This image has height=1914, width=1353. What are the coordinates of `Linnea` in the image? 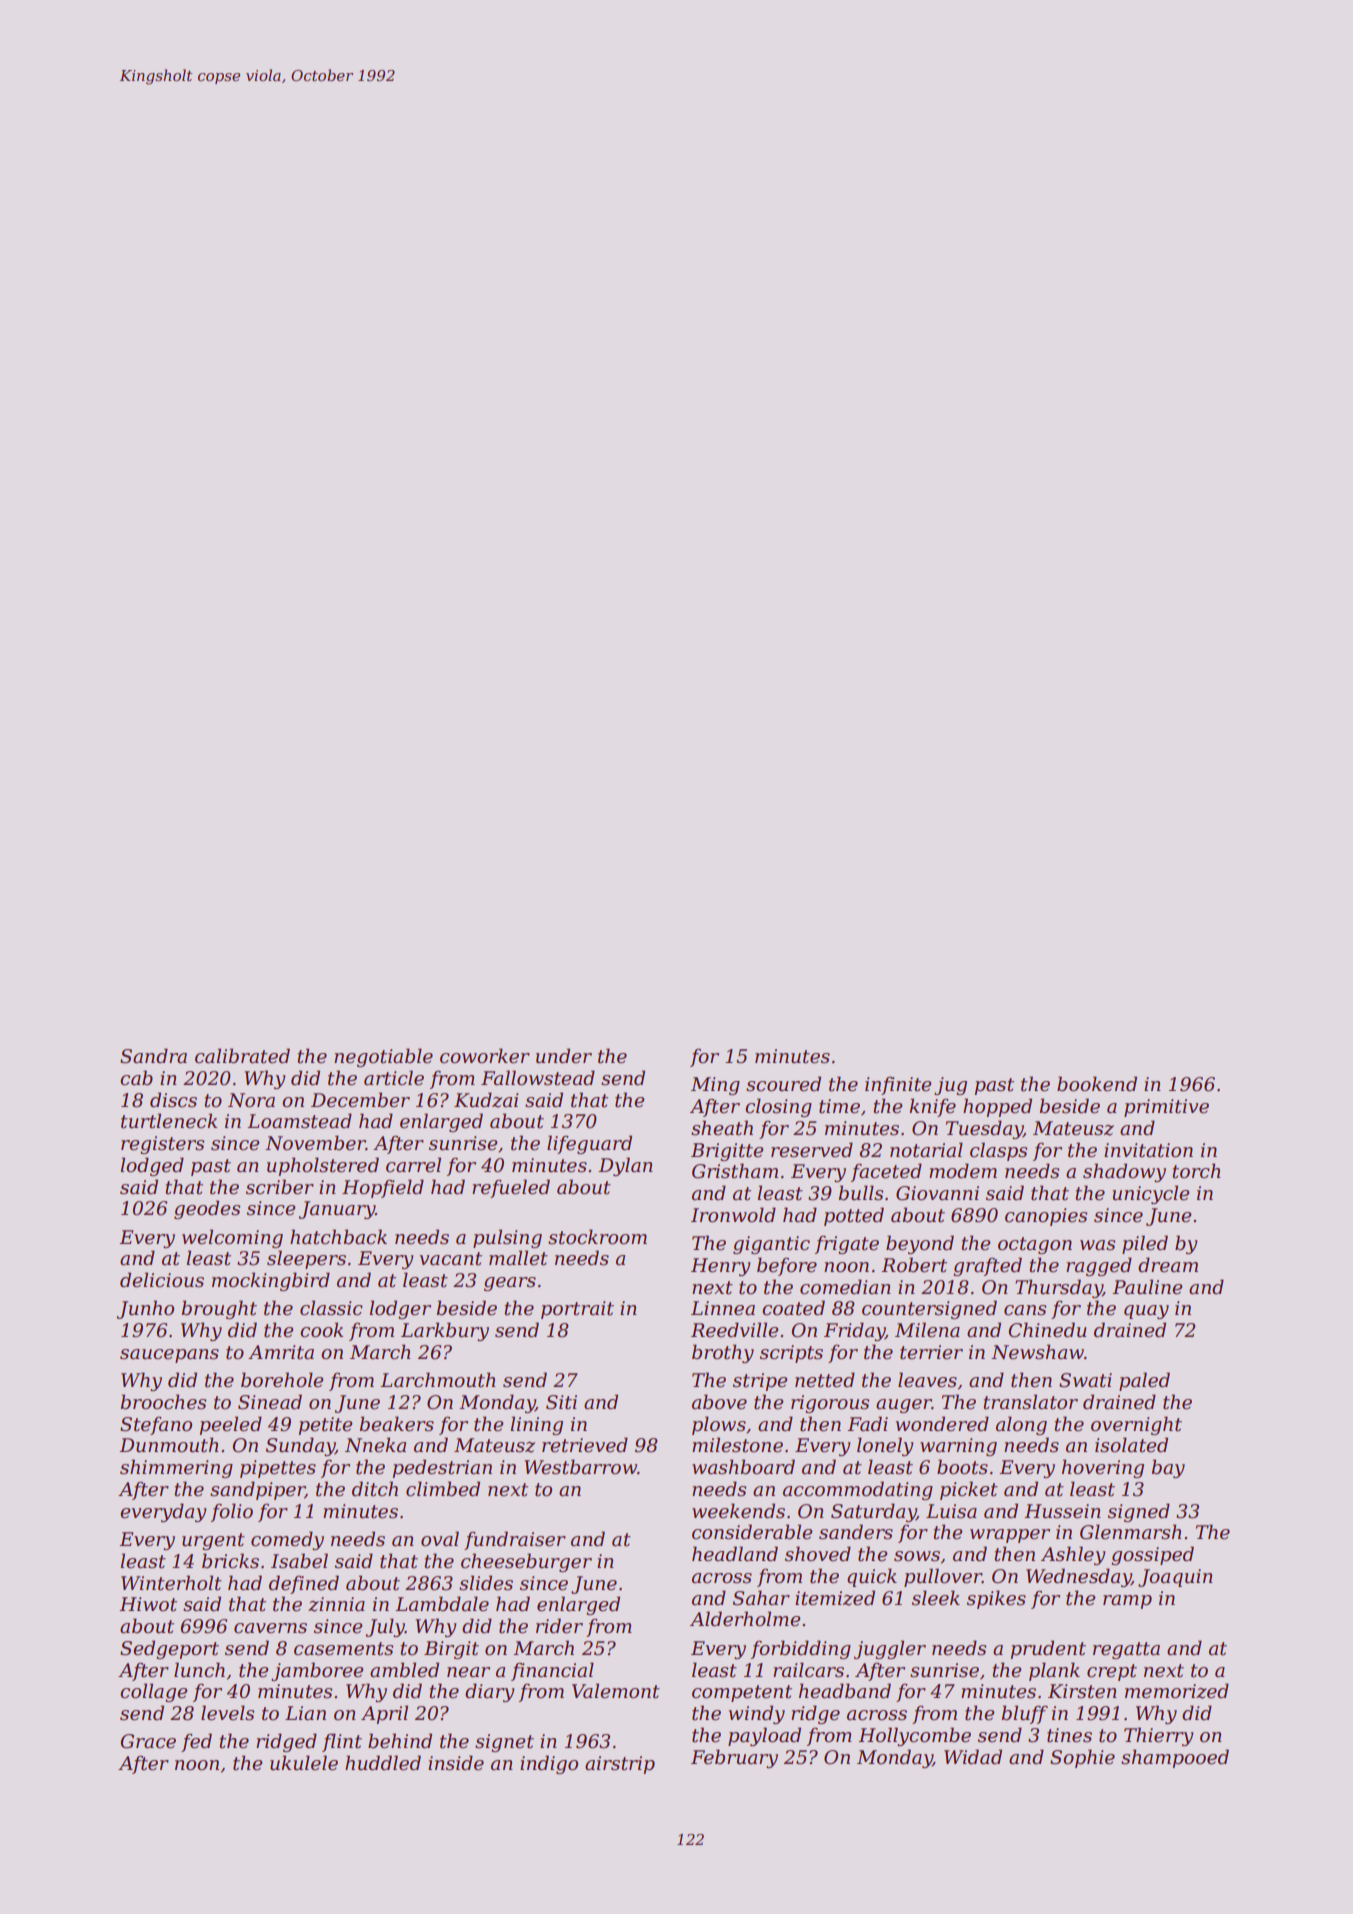 It's located at (723, 1308).
